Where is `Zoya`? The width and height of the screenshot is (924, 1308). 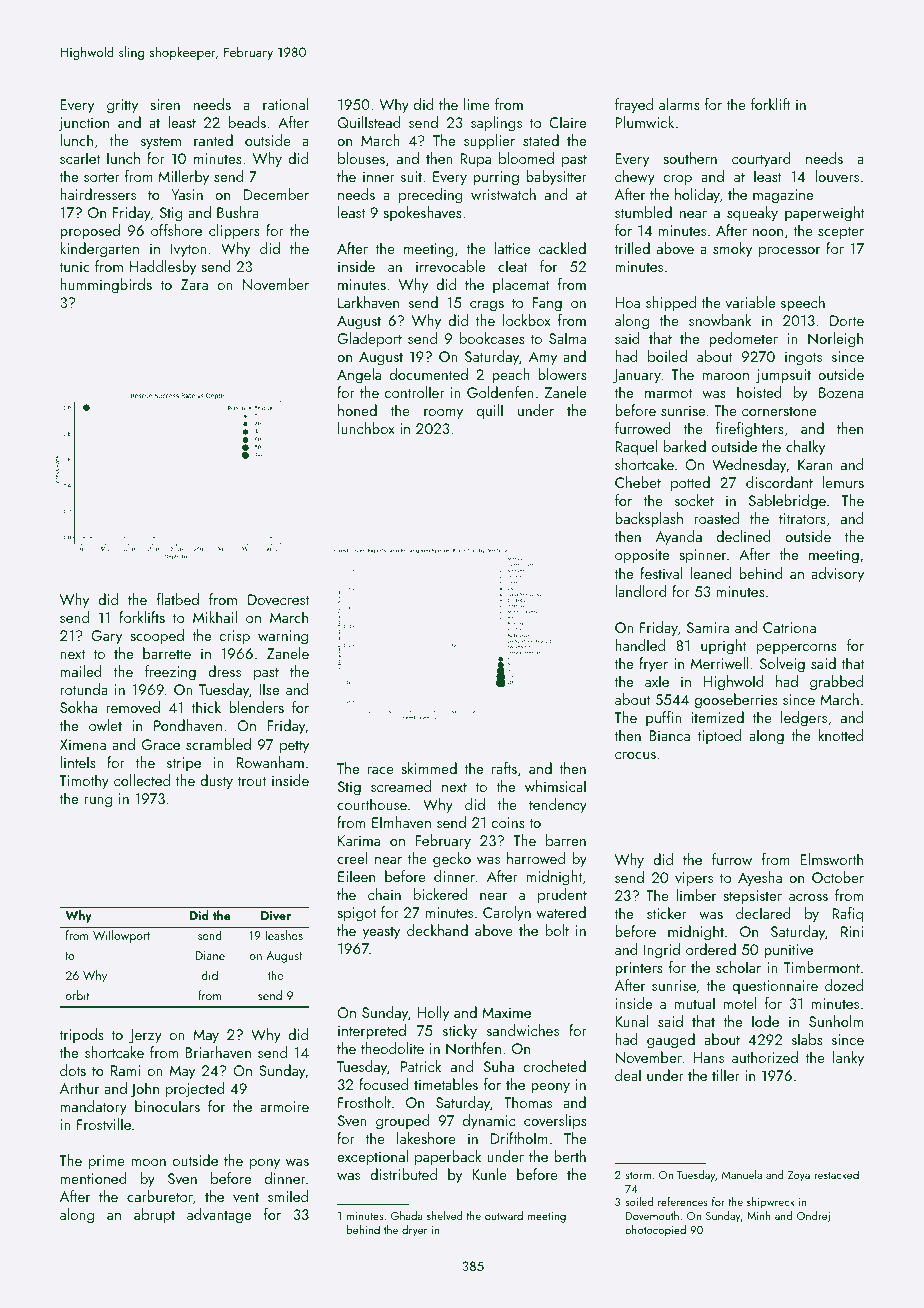 Zoya is located at coordinates (799, 1176).
